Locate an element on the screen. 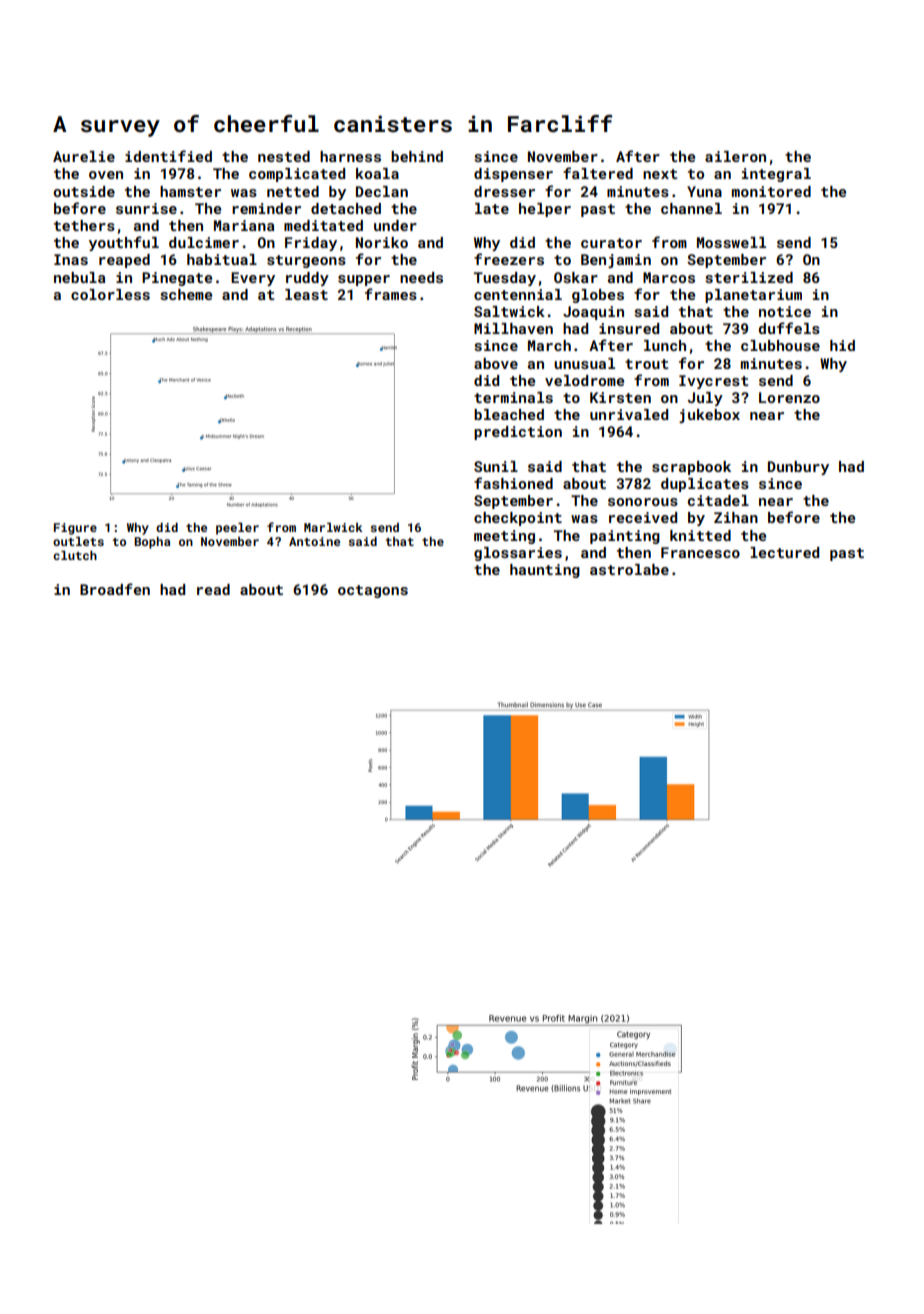  lectured is located at coordinates (784, 552).
